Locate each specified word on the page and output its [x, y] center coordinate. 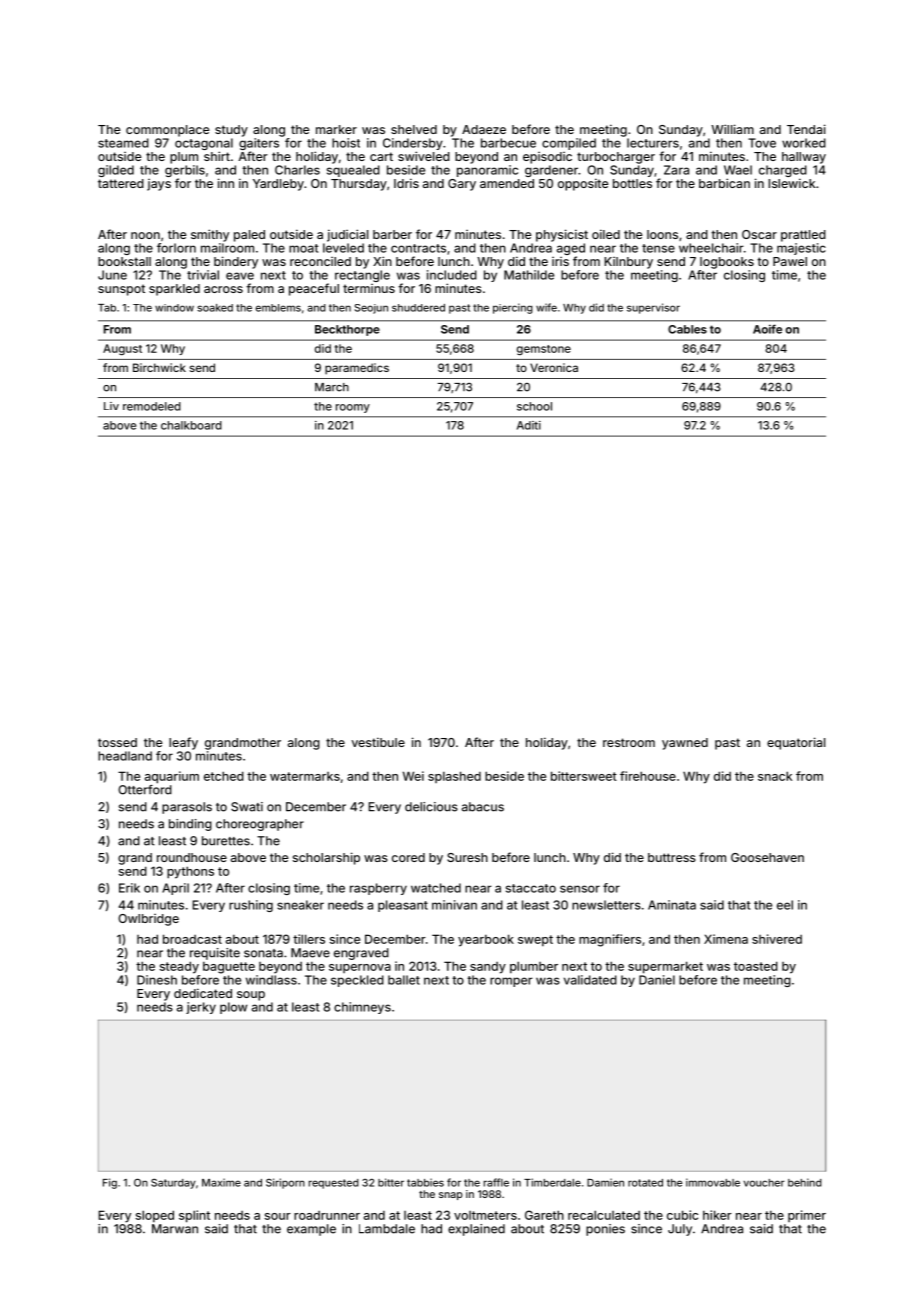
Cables [687, 329]
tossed [117, 742]
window [174, 308]
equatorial [796, 743]
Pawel [790, 261]
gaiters [259, 144]
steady [179, 967]
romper [511, 982]
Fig [110, 1183]
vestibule [378, 742]
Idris [406, 183]
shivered [777, 939]
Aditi [529, 425]
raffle [496, 1182]
